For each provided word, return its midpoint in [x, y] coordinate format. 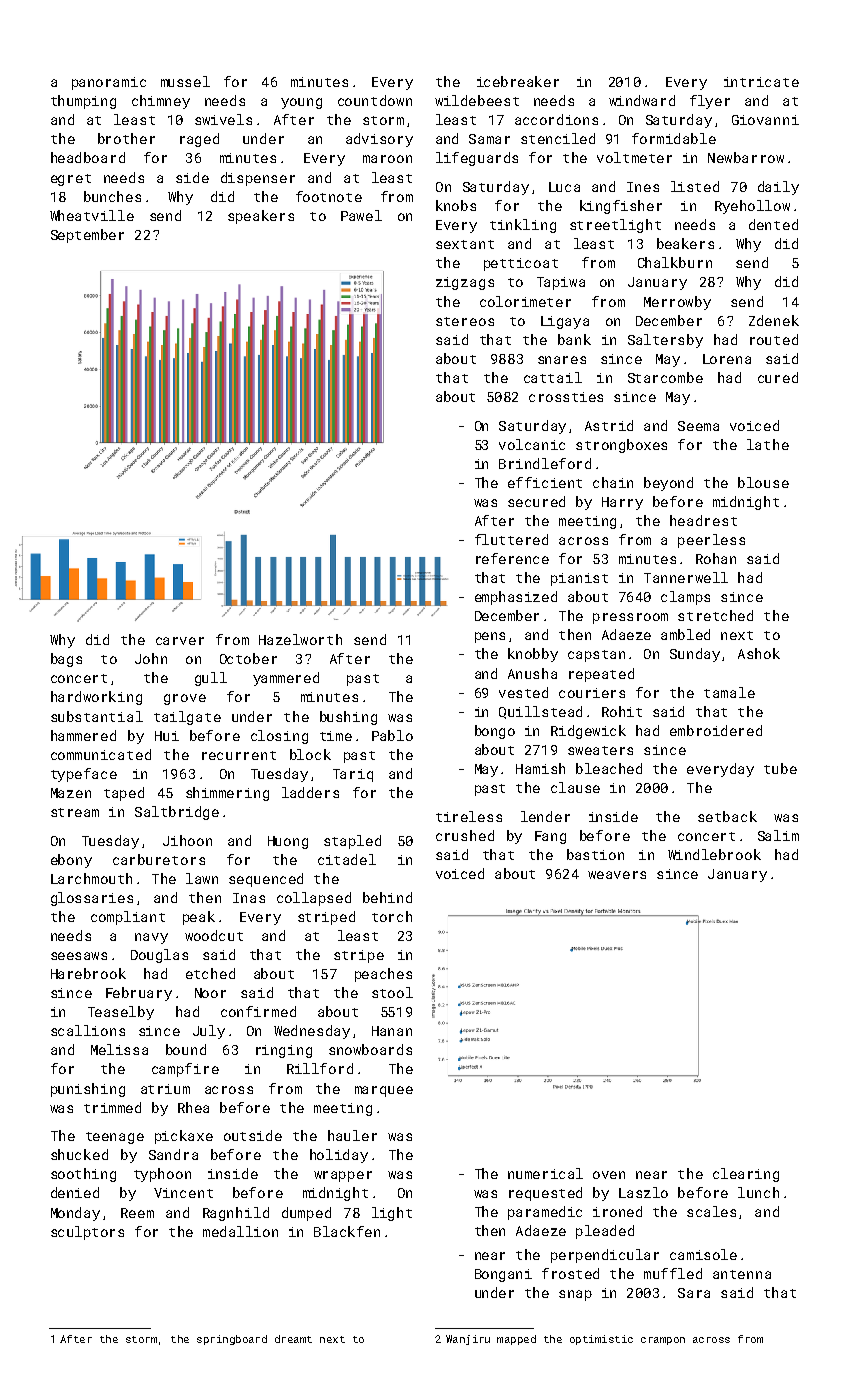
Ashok [759, 653]
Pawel [361, 215]
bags [66, 660]
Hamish [540, 768]
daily [778, 188]
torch [392, 916]
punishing [88, 1090]
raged [199, 140]
